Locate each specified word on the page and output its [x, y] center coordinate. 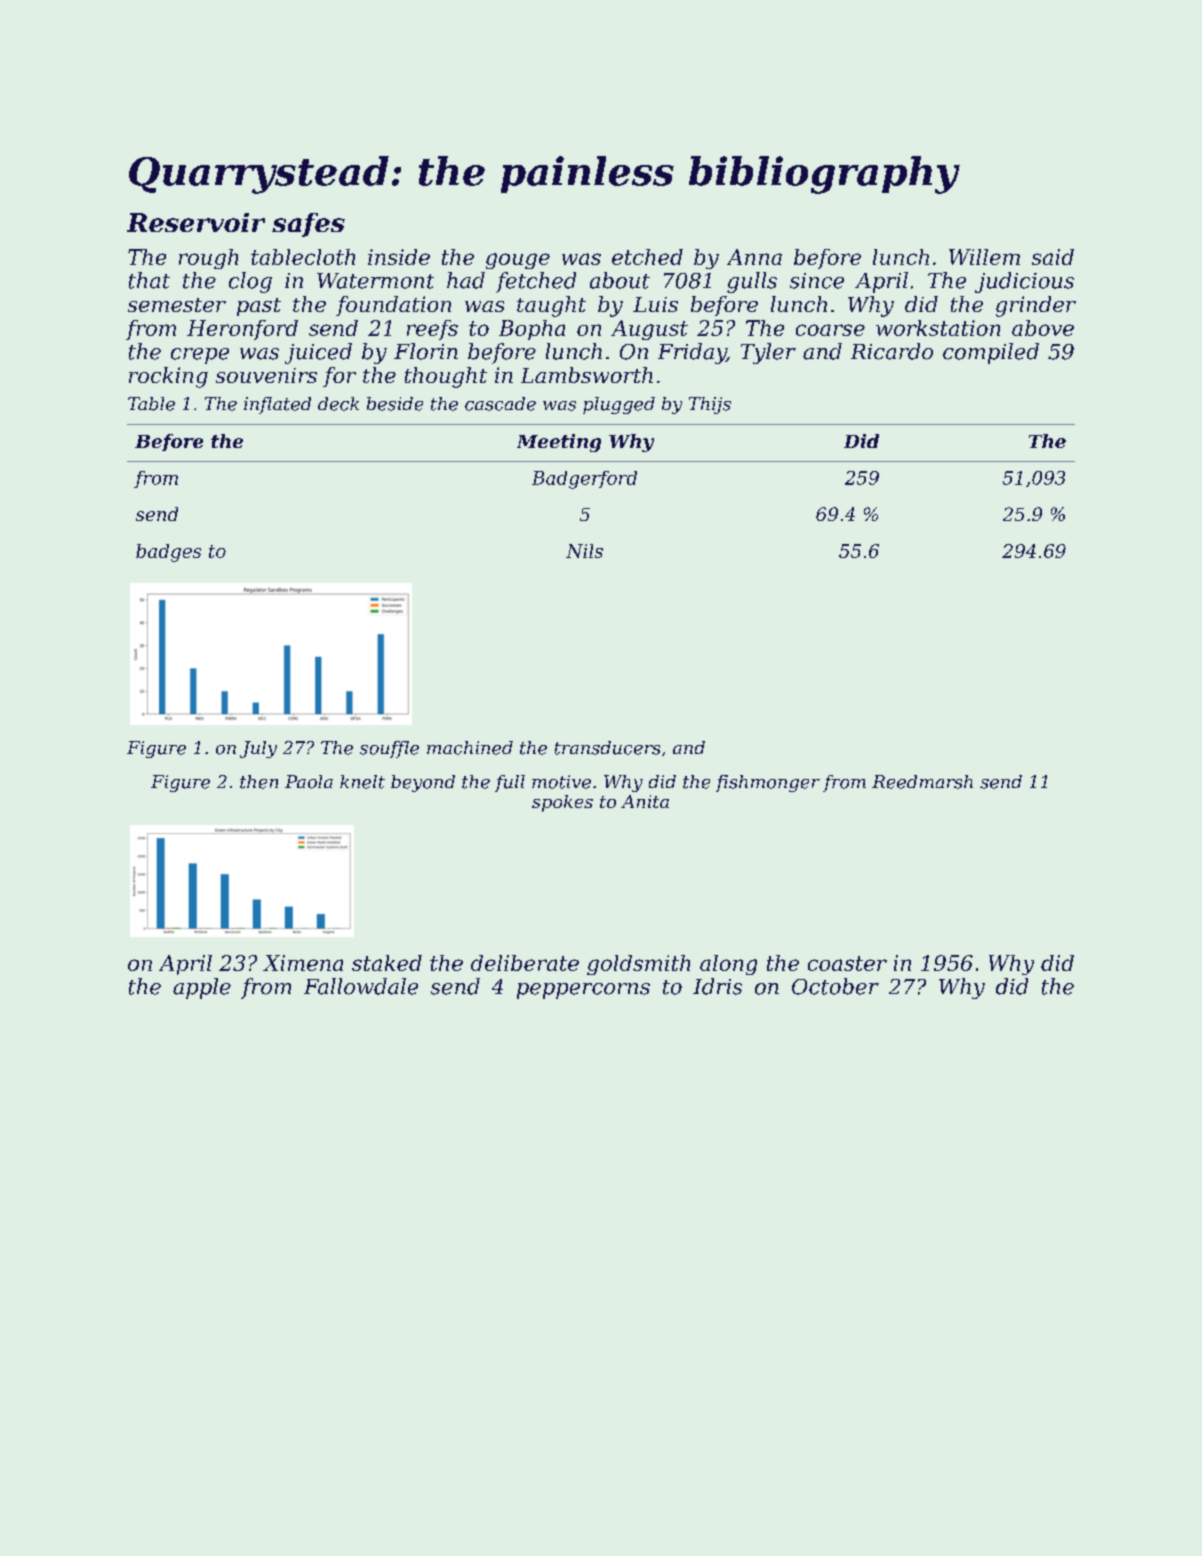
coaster [847, 963]
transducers [607, 748]
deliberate [525, 963]
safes [308, 225]
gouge [518, 261]
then [259, 782]
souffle [389, 749]
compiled [991, 353]
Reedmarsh [922, 782]
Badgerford [584, 480]
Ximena [303, 963]
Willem [984, 257]
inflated [277, 405]
